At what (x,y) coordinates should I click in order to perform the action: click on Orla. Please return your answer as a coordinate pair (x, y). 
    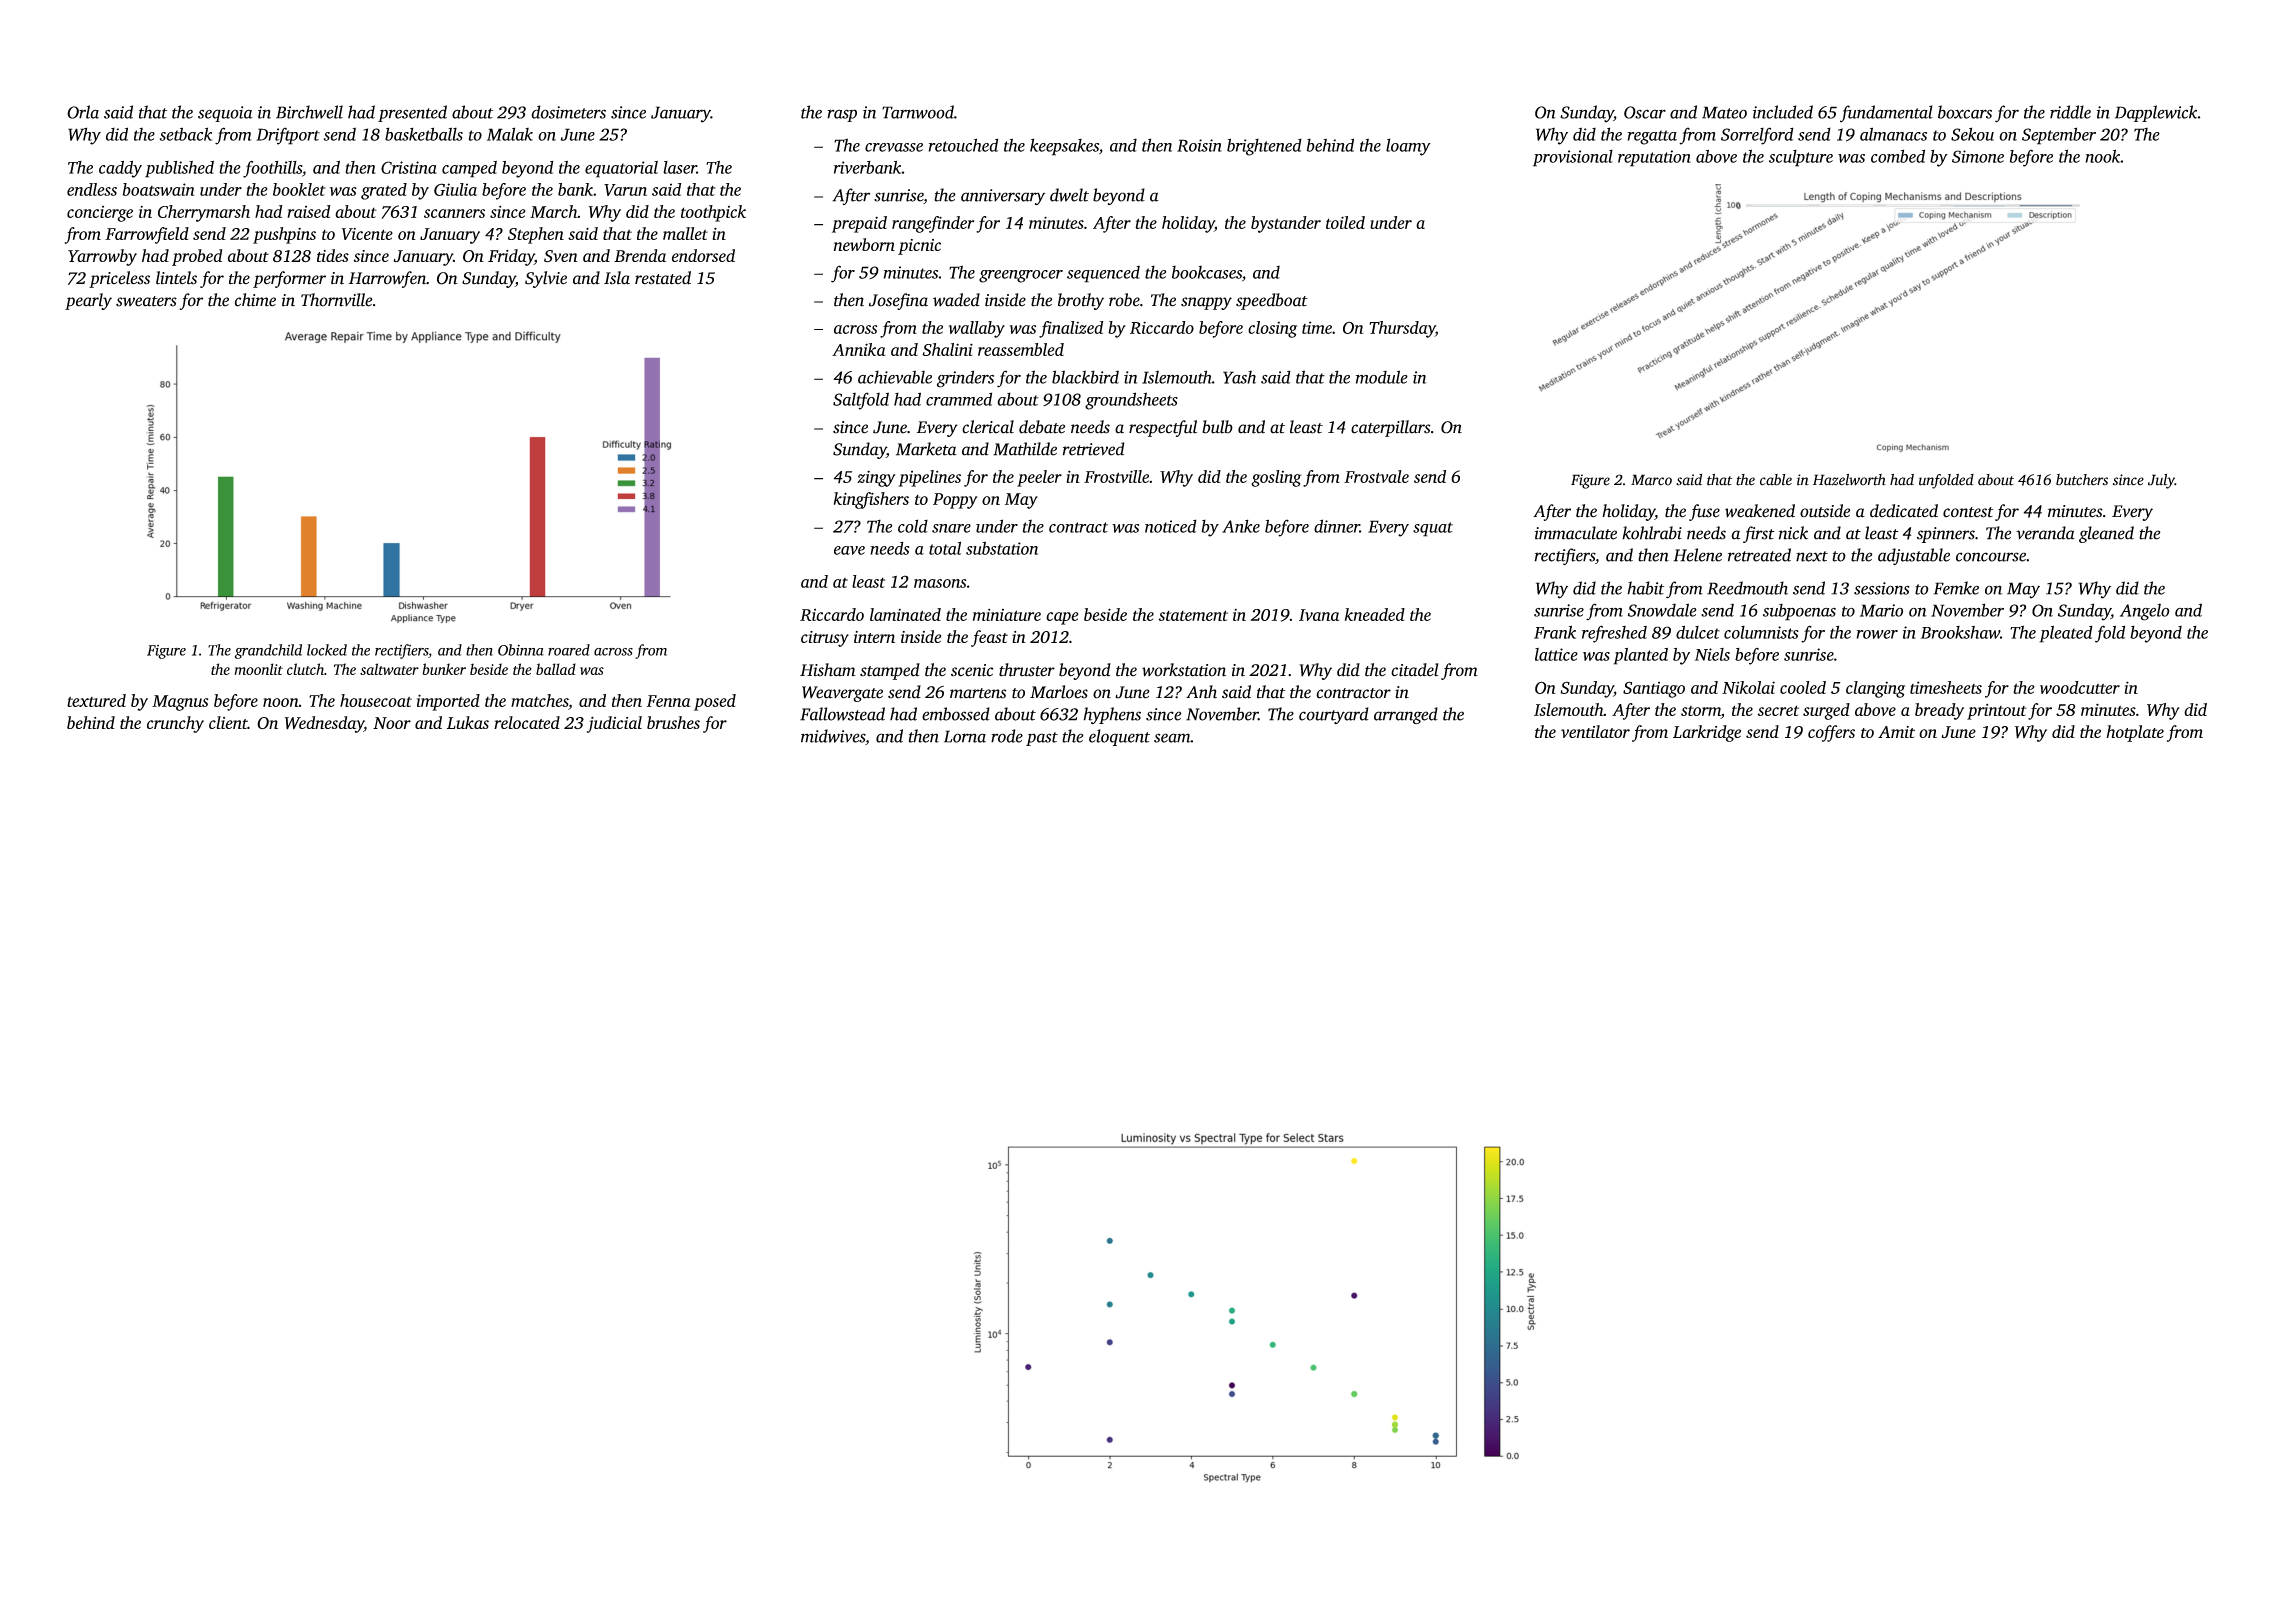
    Looking at the image, I should click on (83, 112).
